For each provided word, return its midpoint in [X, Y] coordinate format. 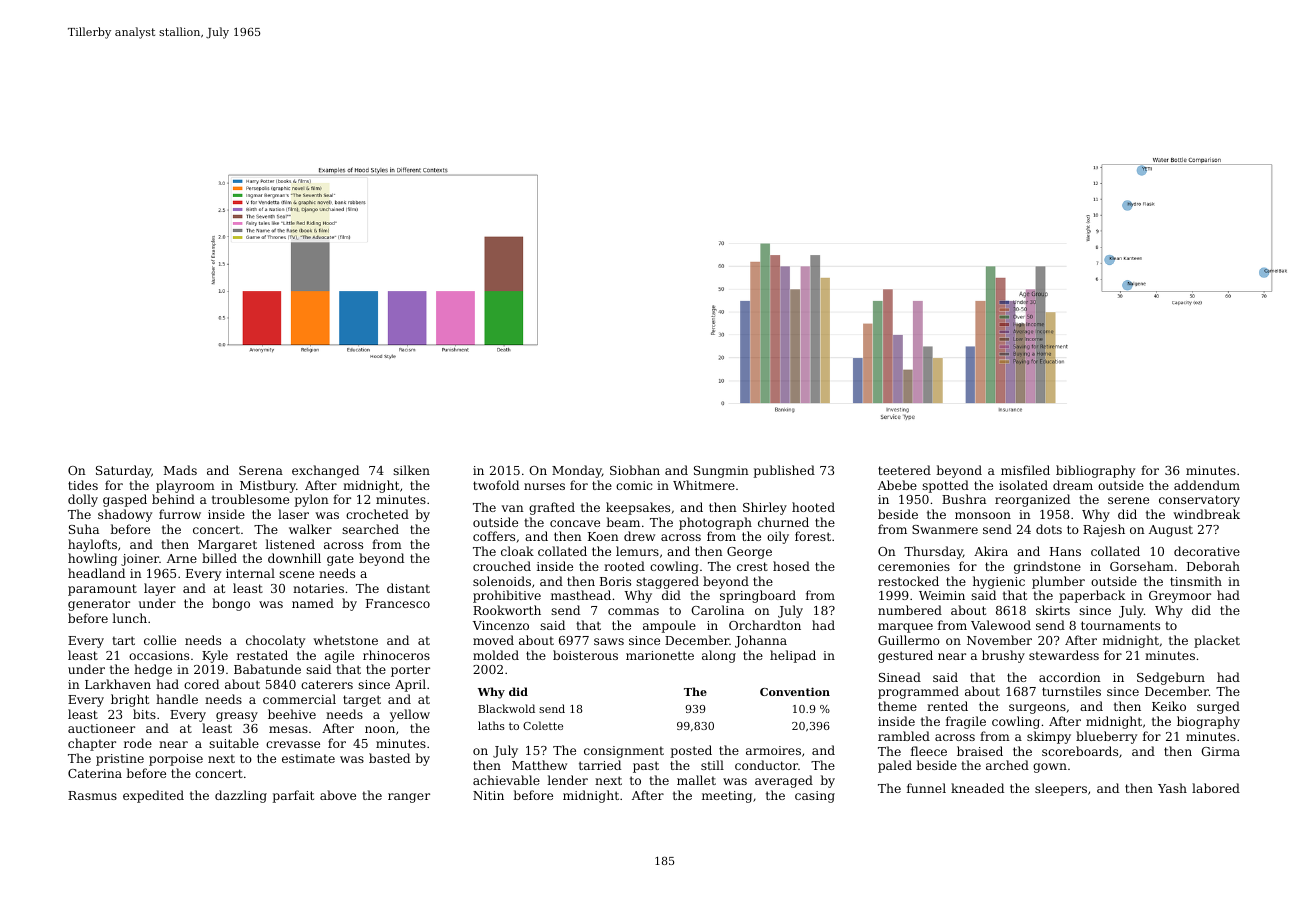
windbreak [1206, 514]
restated [262, 655]
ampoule [669, 626]
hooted [813, 507]
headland [96, 573]
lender [567, 780]
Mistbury [268, 486]
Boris [615, 581]
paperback [1092, 596]
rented [947, 706]
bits [144, 714]
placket [1217, 641]
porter [410, 671]
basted [389, 758]
